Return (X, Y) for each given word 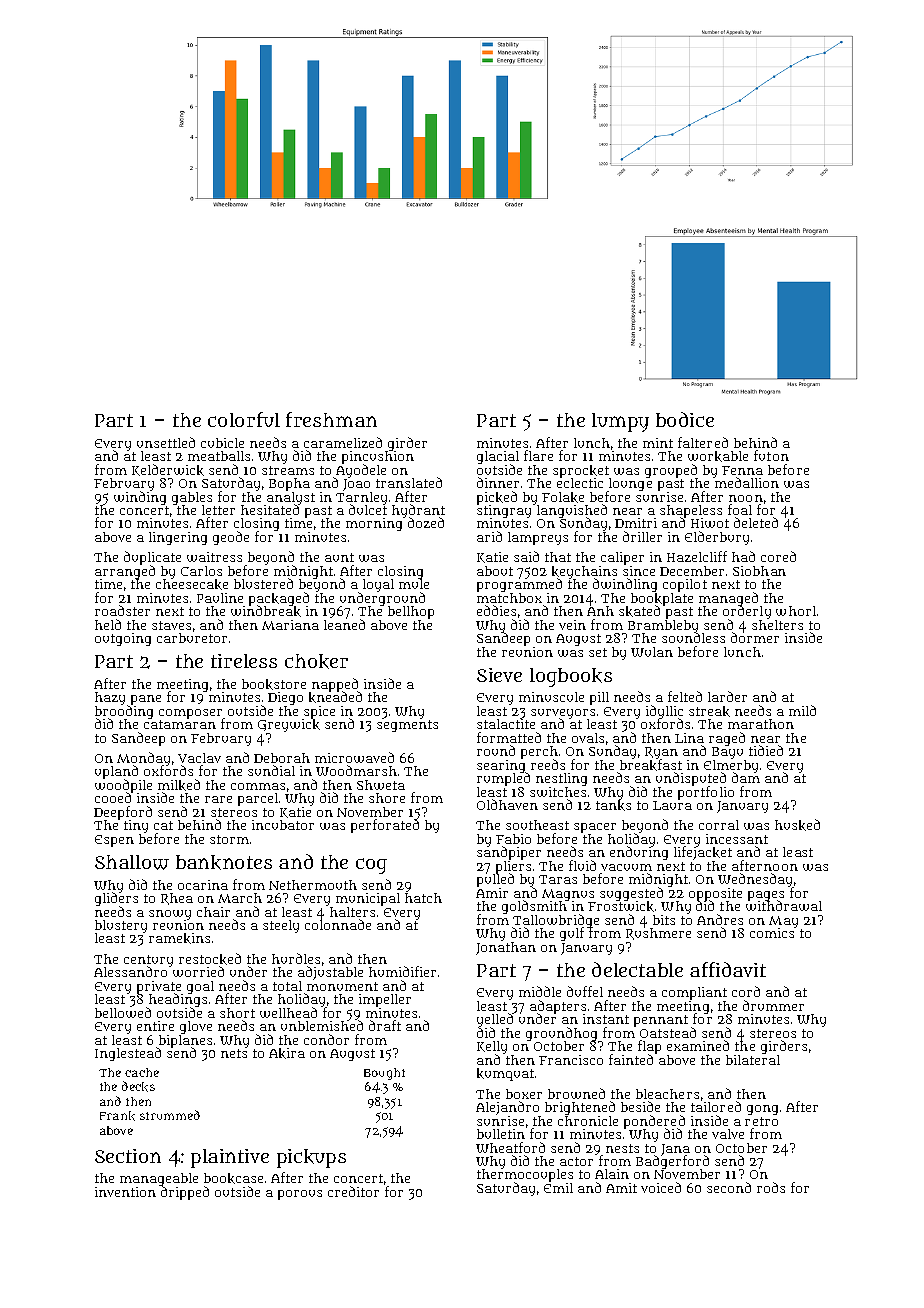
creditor (353, 1191)
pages (766, 896)
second (729, 1187)
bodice (685, 419)
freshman (331, 419)
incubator (283, 825)
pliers (513, 867)
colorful (244, 419)
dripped (185, 1193)
